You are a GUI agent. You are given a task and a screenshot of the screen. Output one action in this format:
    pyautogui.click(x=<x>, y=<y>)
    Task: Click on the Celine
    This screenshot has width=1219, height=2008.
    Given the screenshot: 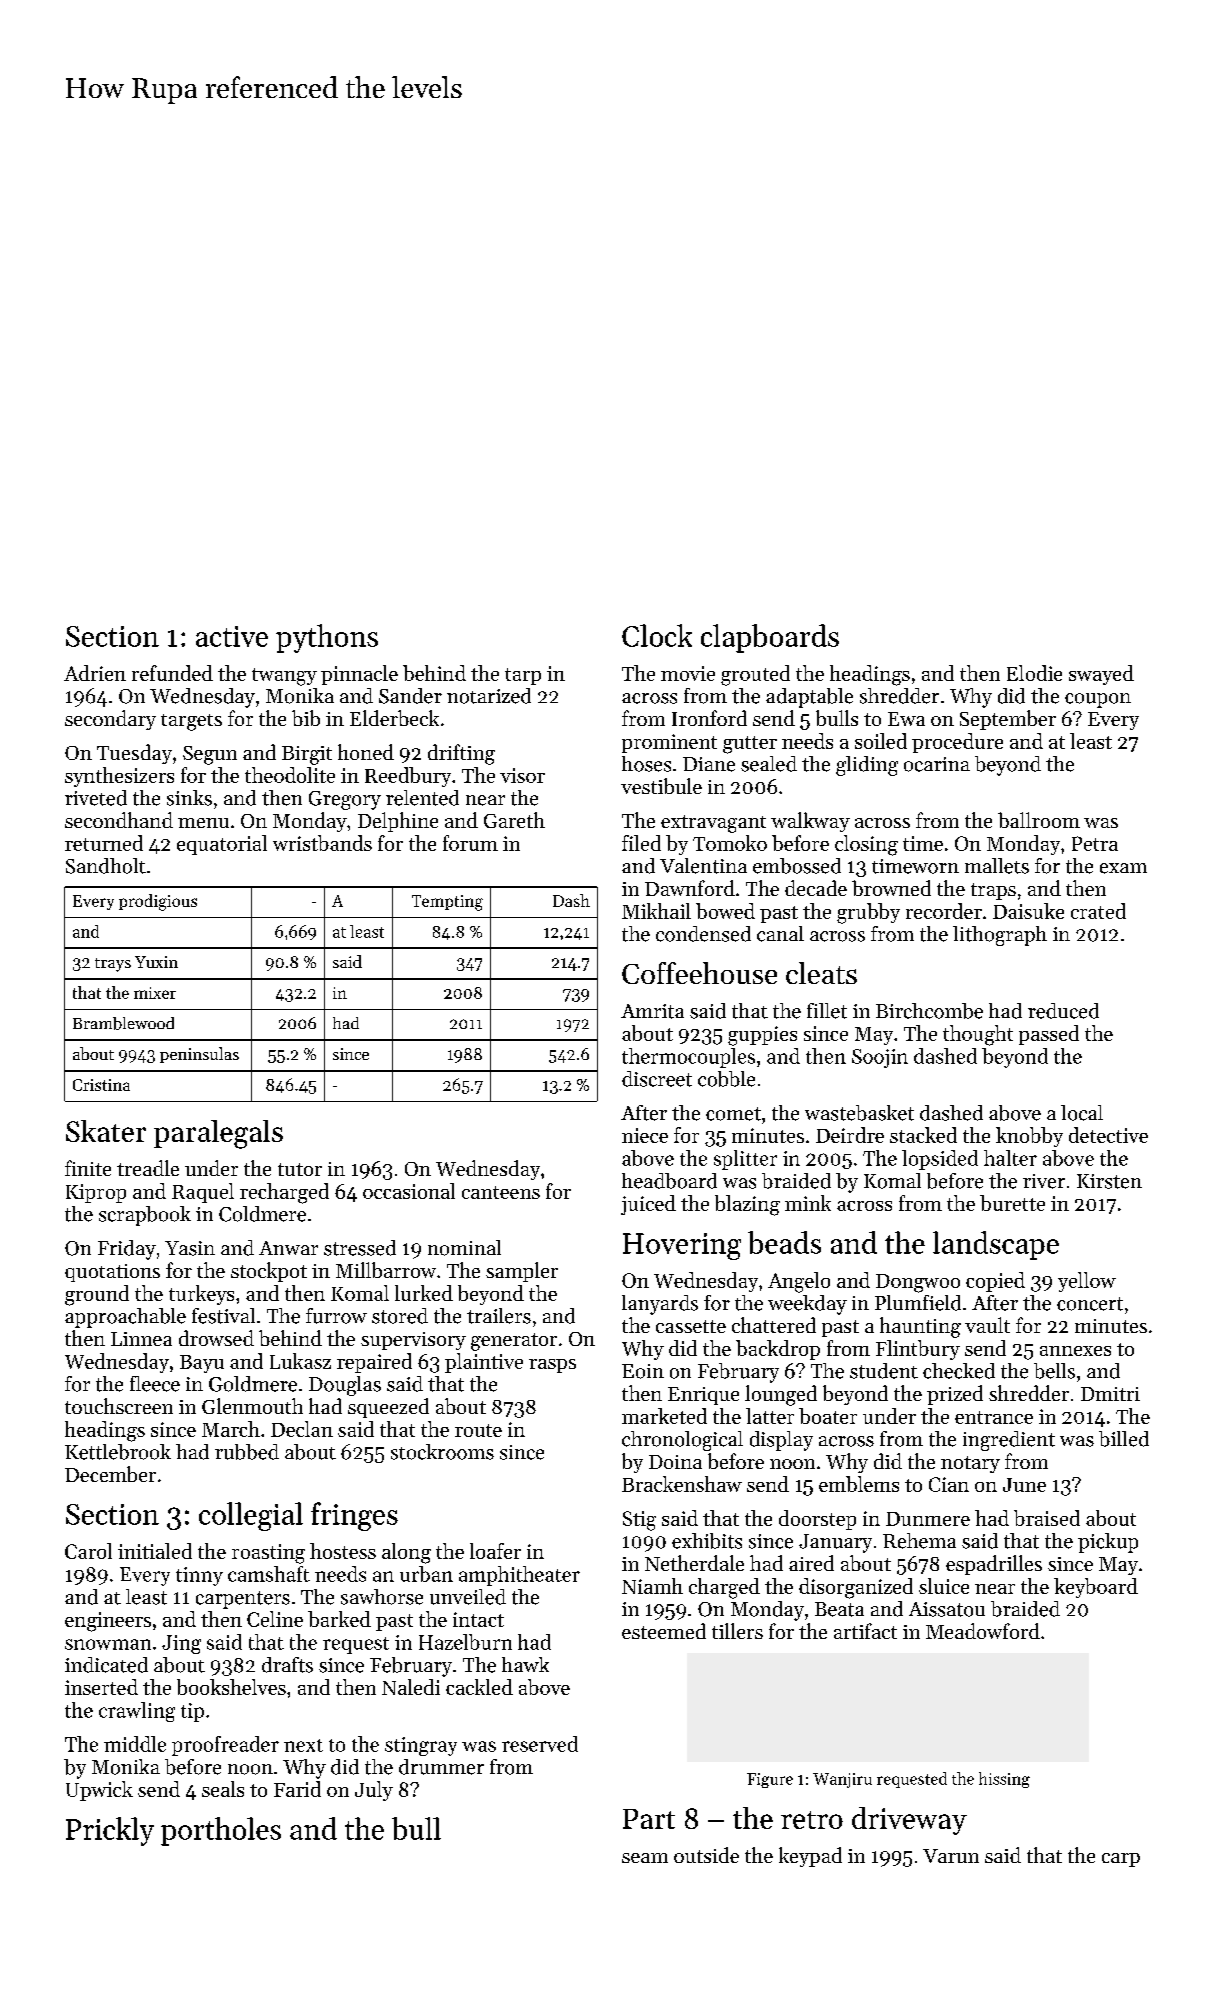 What is the action you would take?
    pyautogui.click(x=275, y=1619)
